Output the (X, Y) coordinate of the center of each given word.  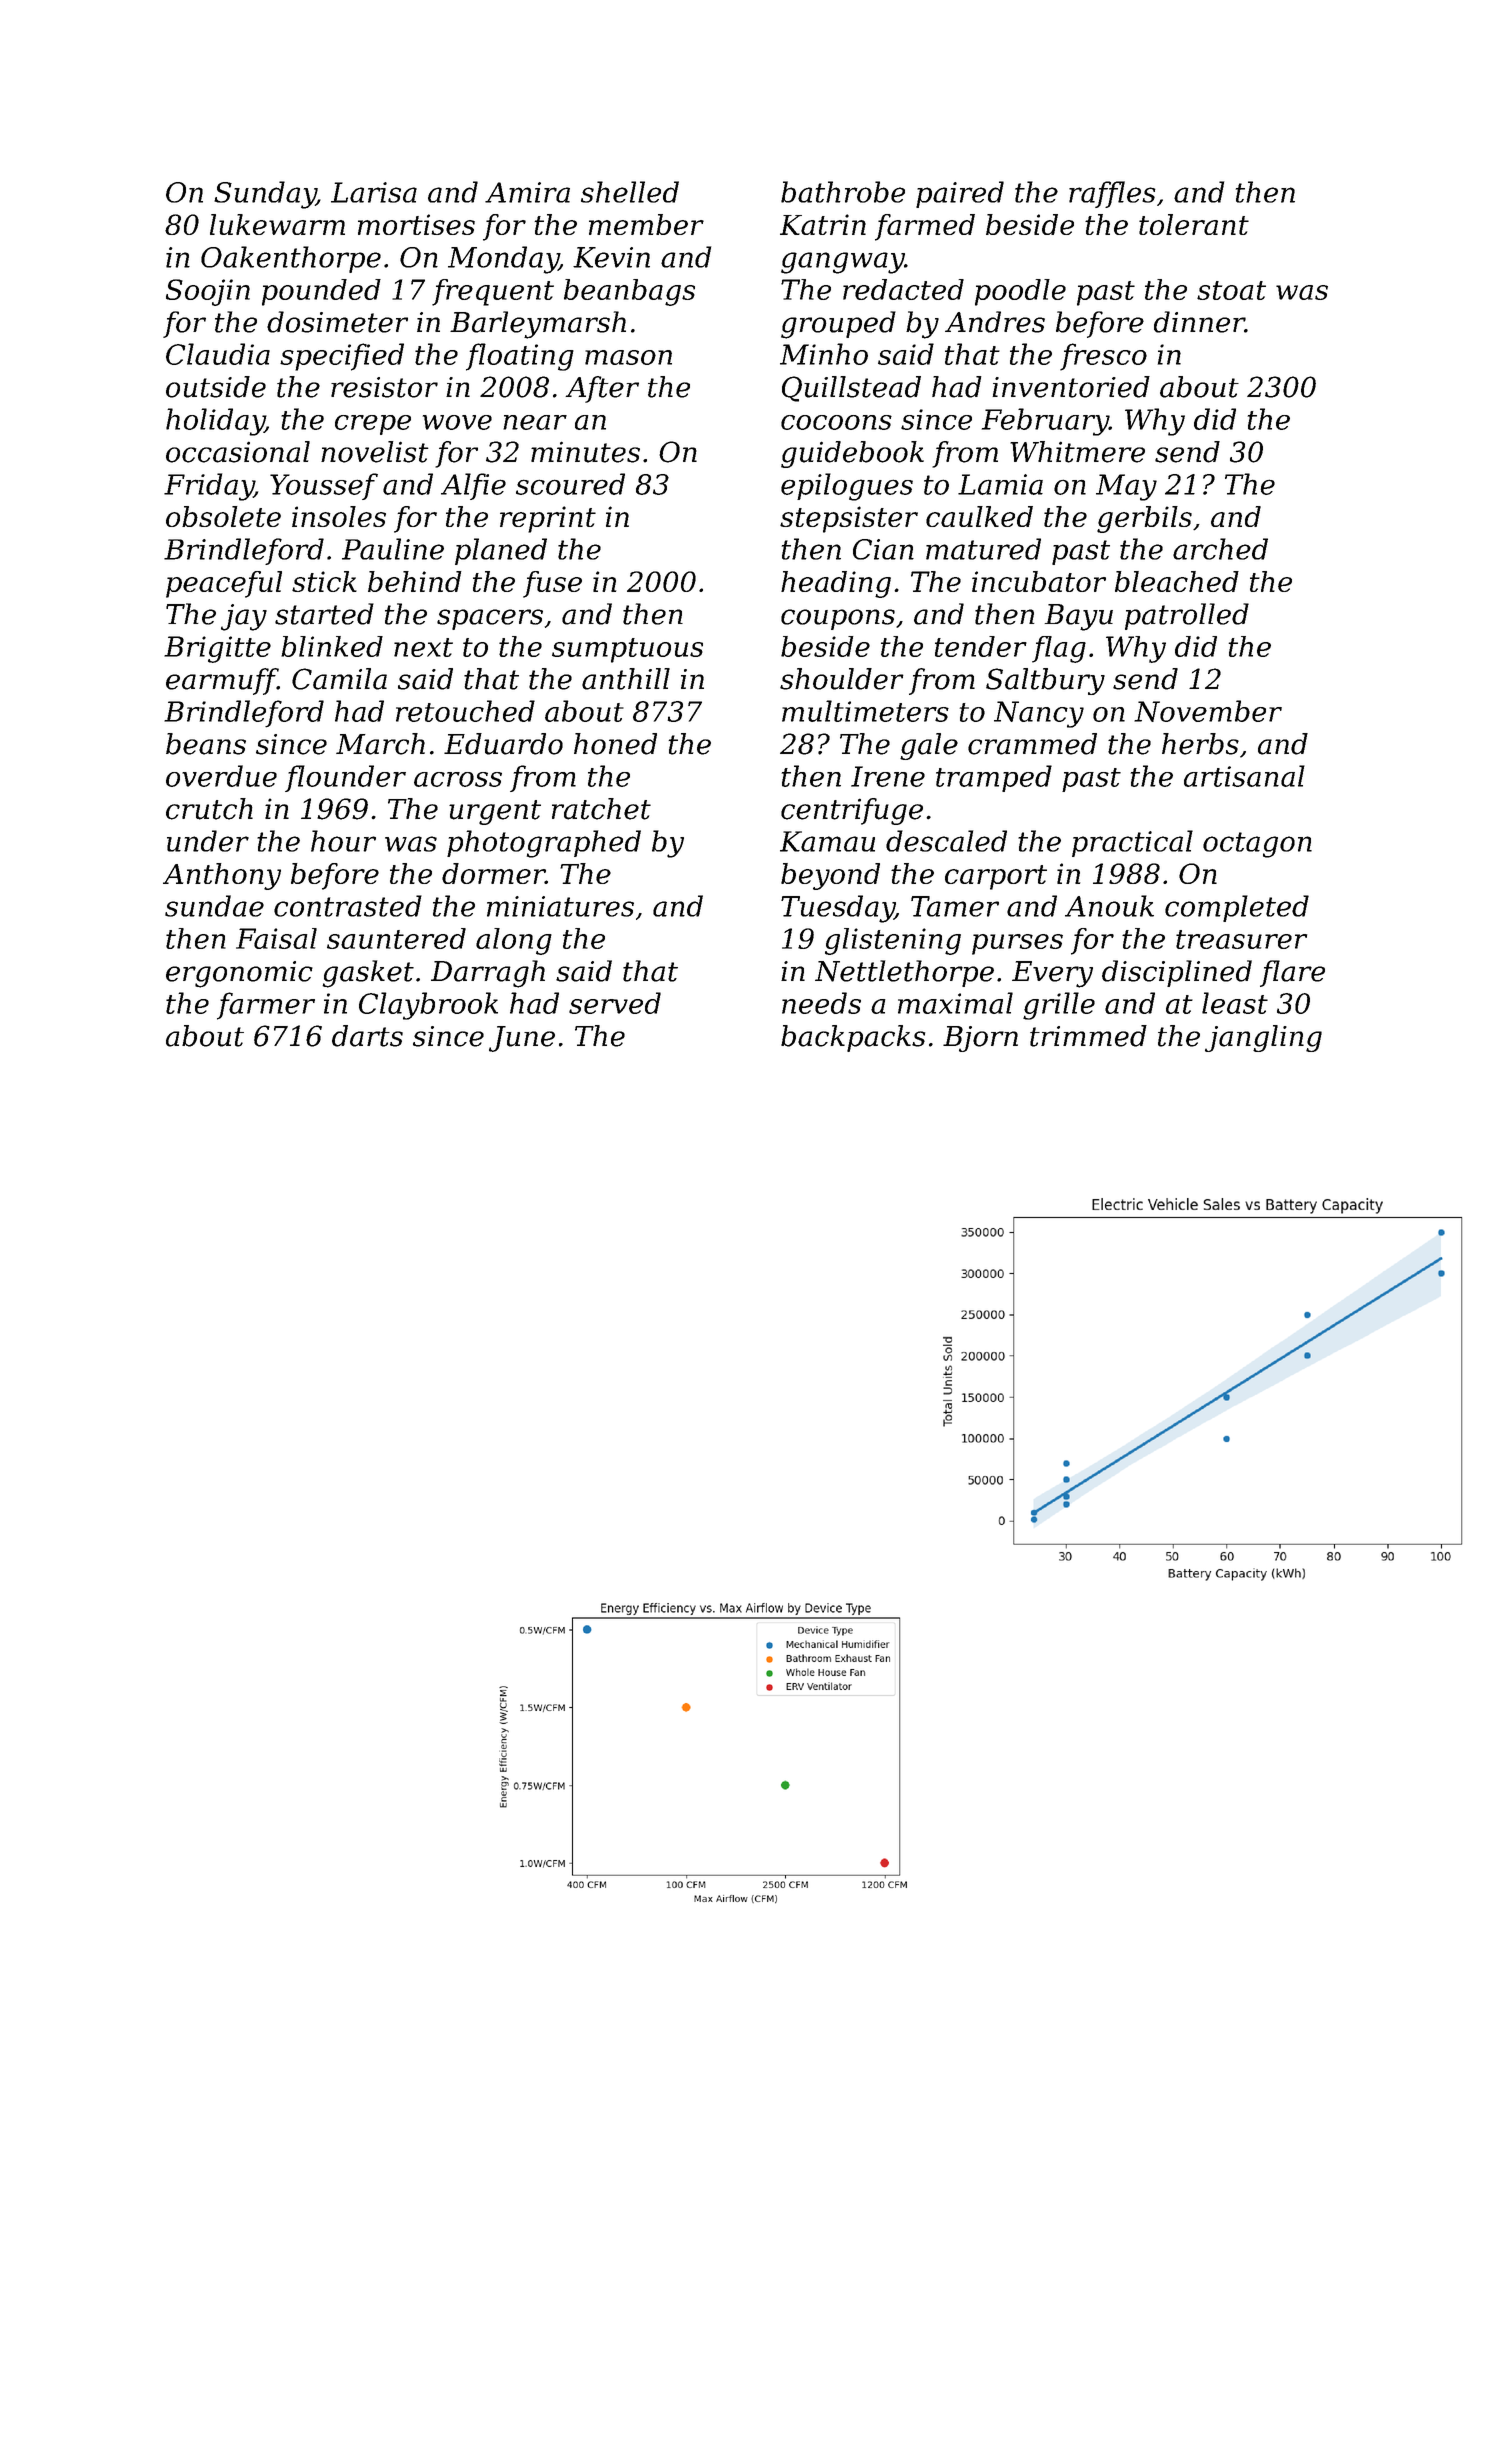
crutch (209, 809)
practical (1132, 843)
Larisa (374, 192)
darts (367, 1036)
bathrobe (843, 192)
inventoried (1071, 387)
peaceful (224, 584)
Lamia (1000, 484)
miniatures (560, 906)
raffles (1112, 194)
